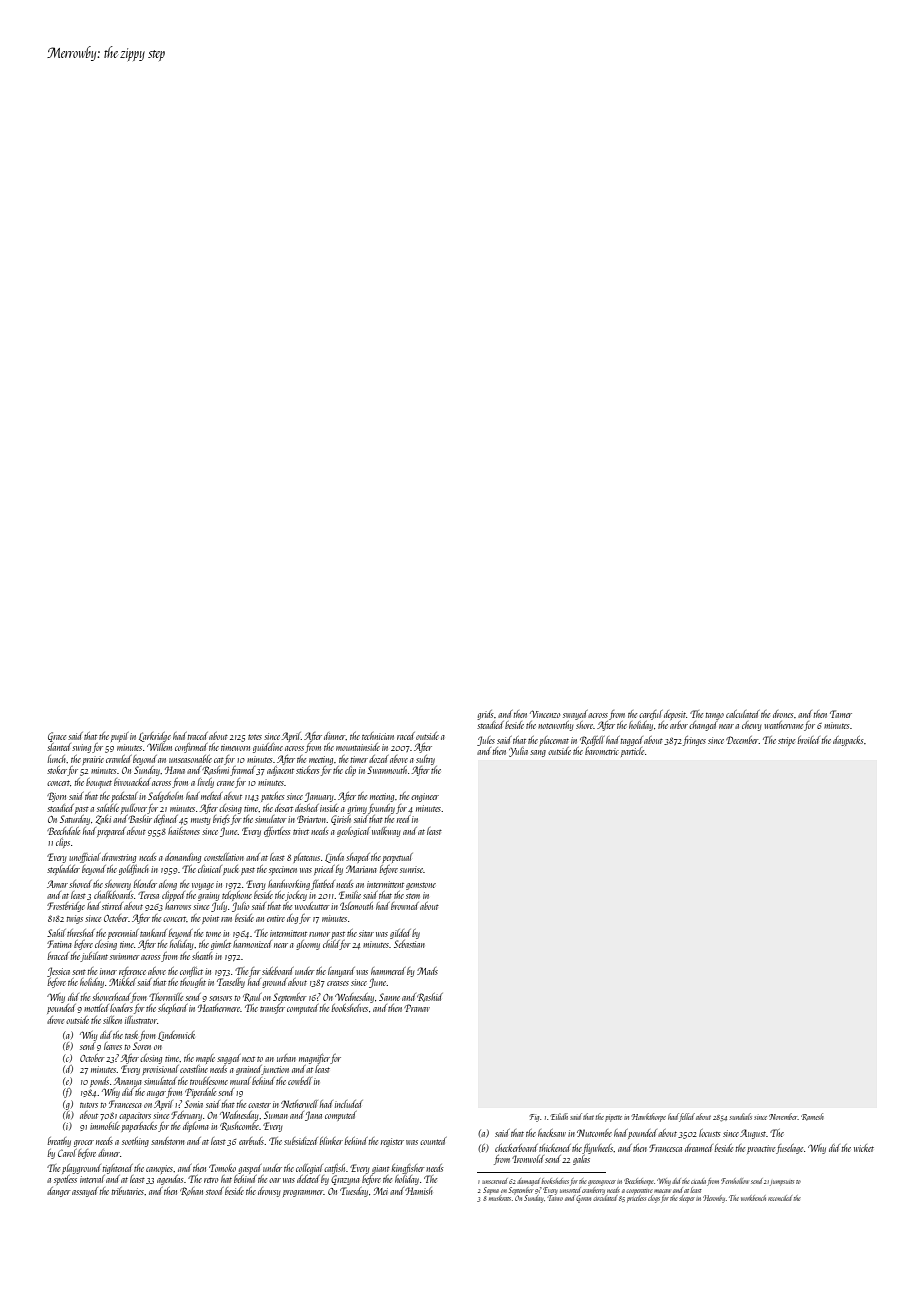 This screenshot has height=1308, width=924. Describe the element at coordinates (111, 997) in the screenshot. I see `showerhead` at that location.
